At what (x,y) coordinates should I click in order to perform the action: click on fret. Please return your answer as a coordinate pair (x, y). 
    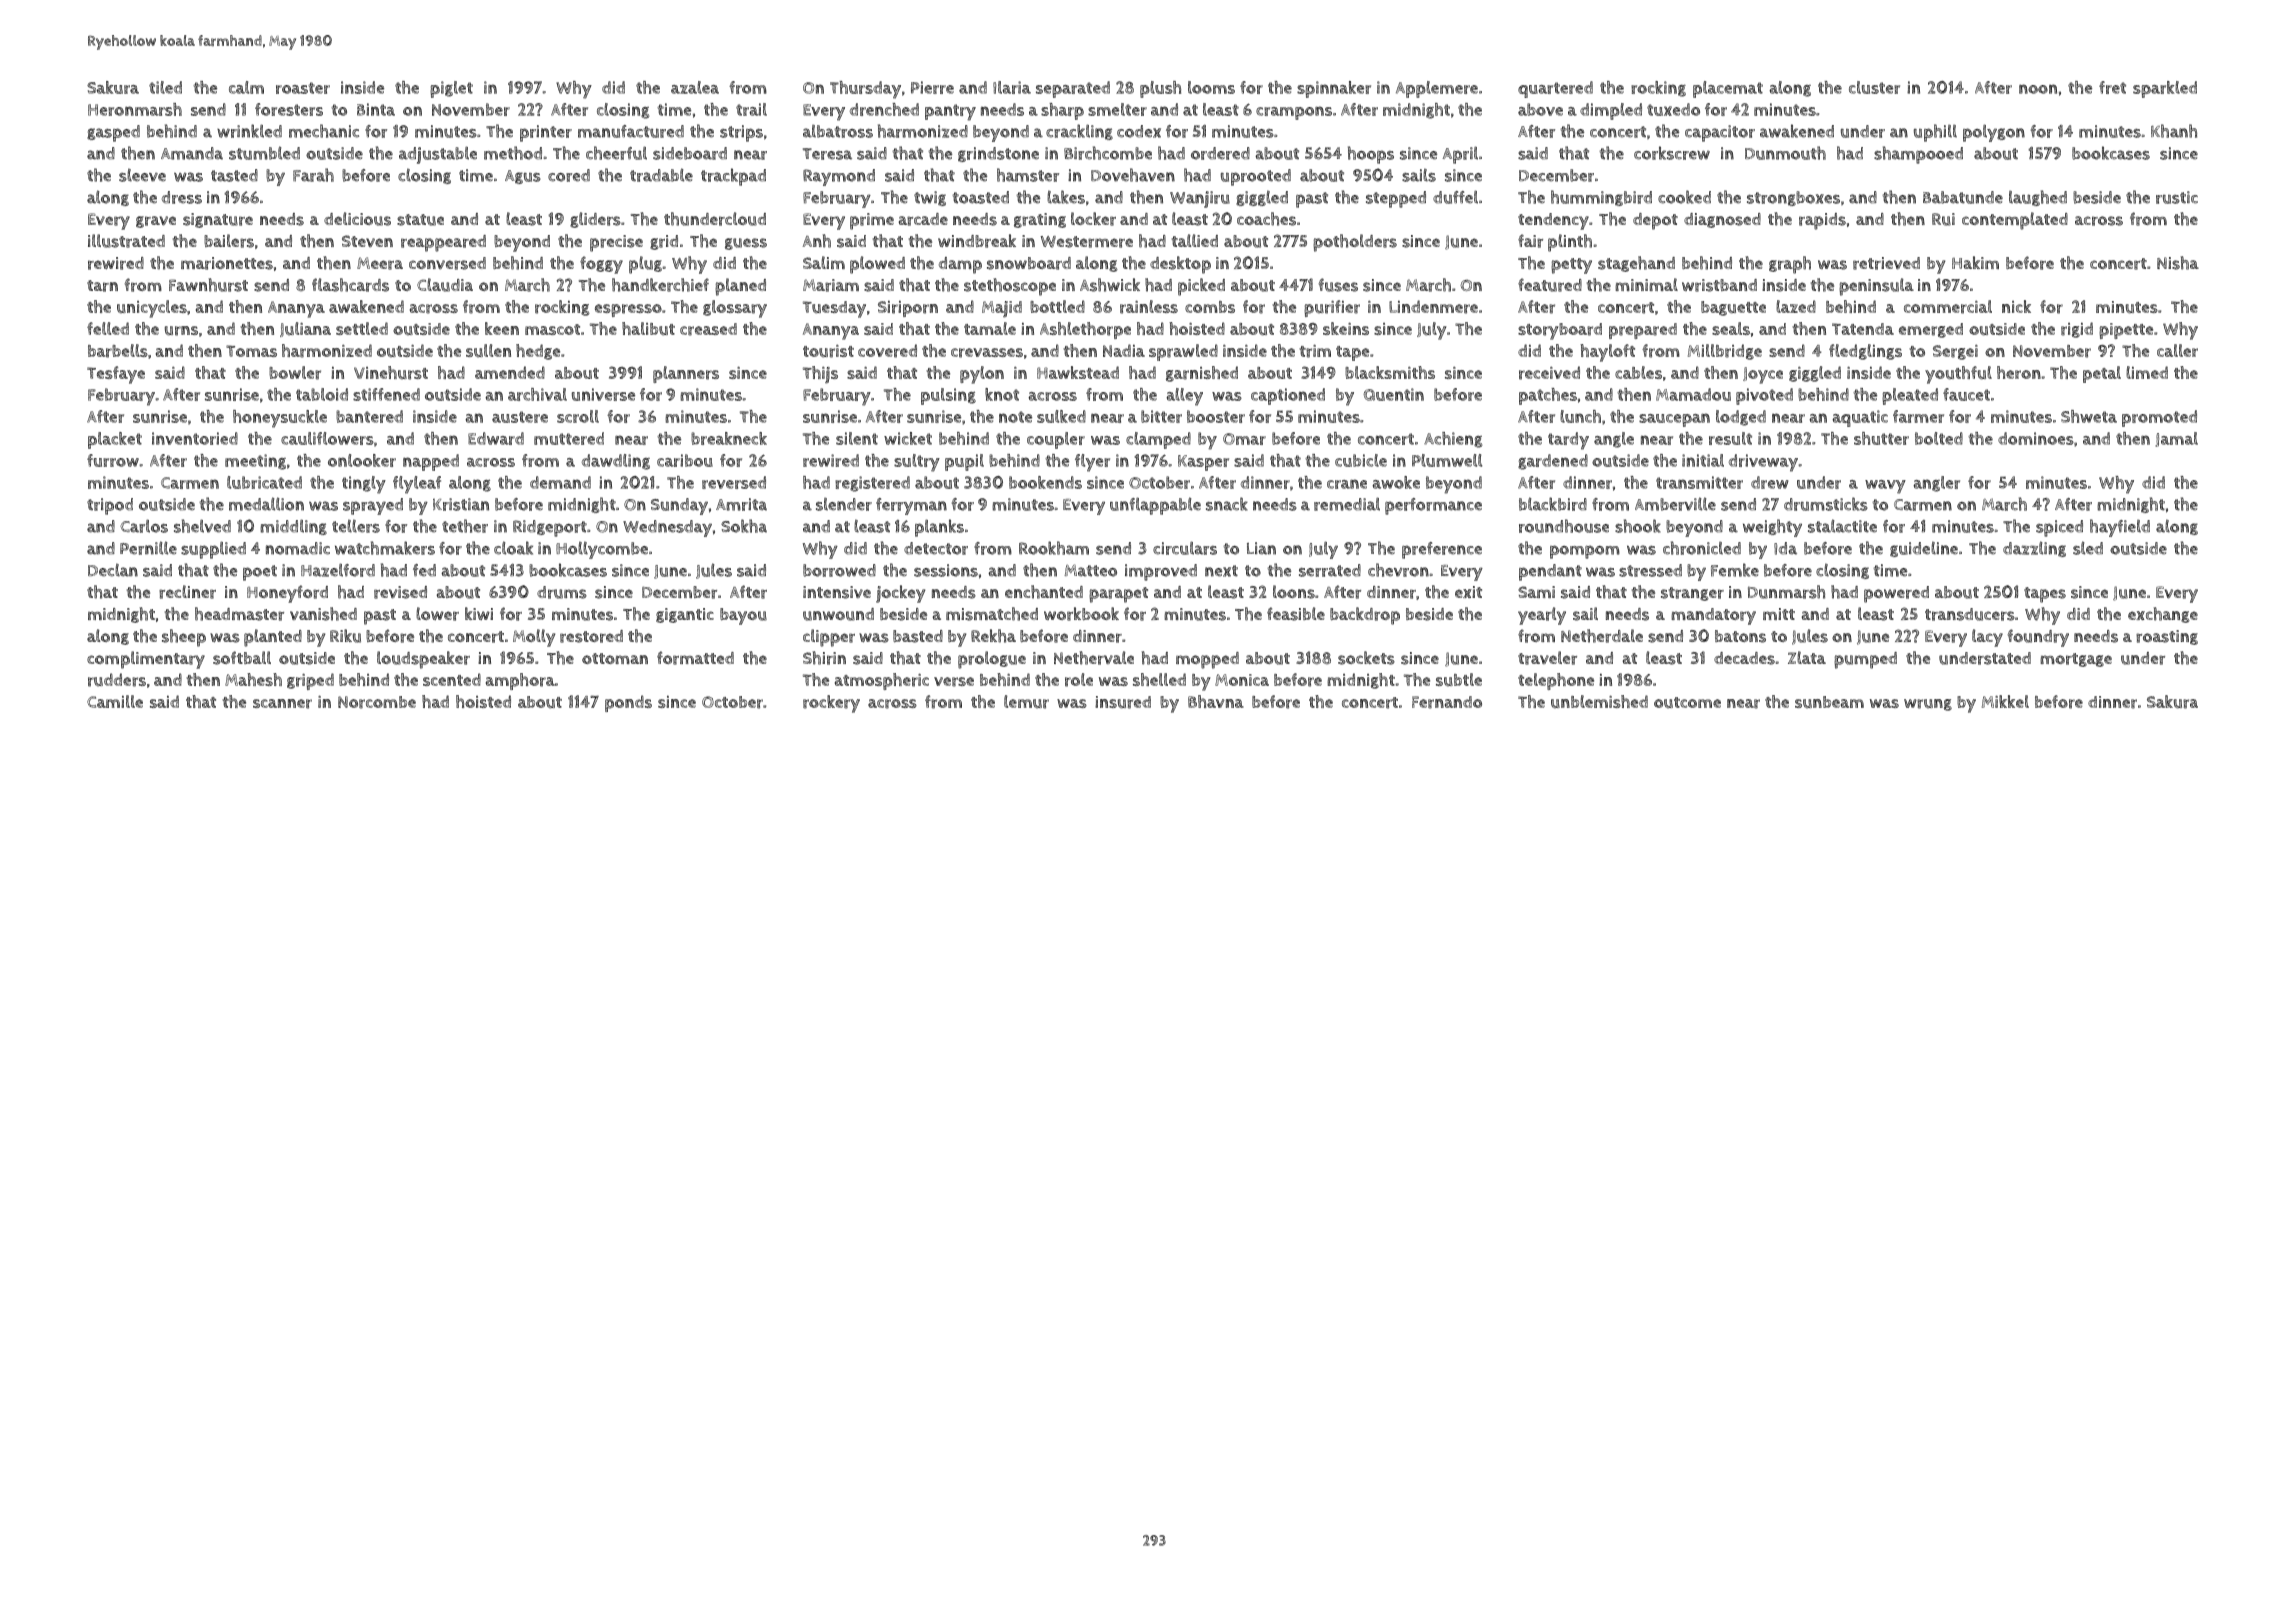
    Looking at the image, I should click on (2112, 87).
